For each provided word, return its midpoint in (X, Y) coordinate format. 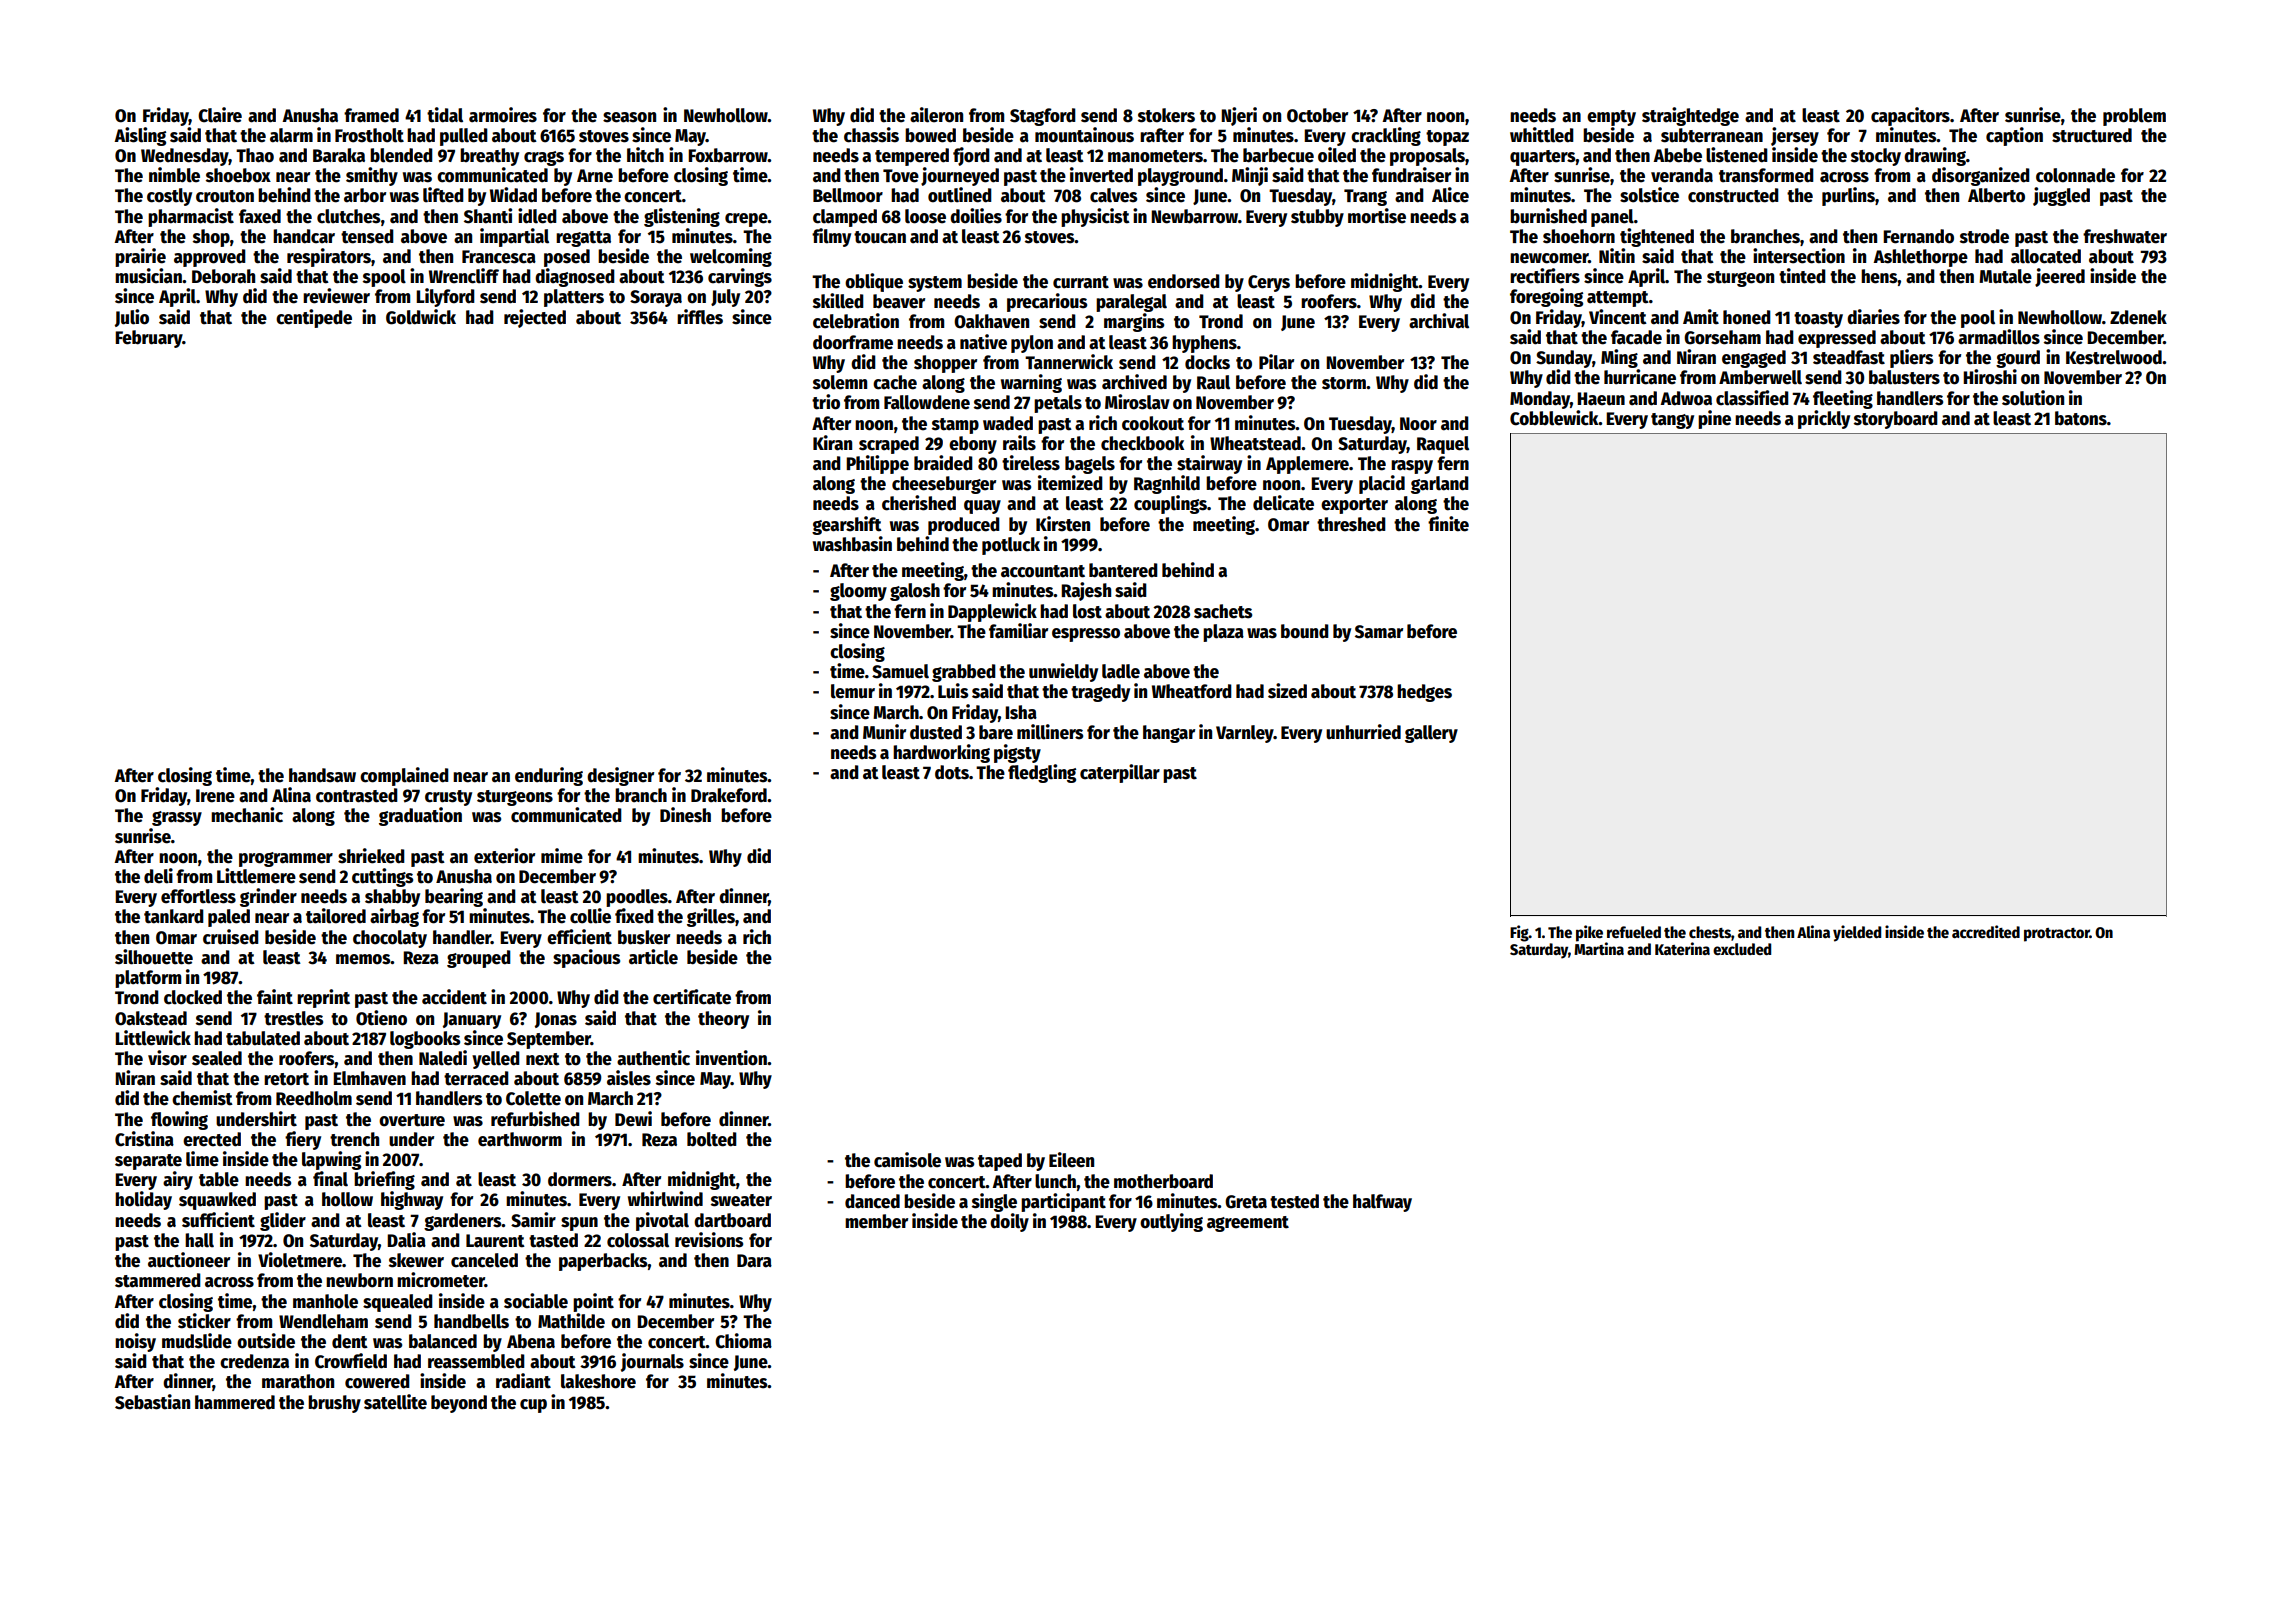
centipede (314, 318)
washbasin (852, 544)
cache (895, 382)
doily (1009, 1222)
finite (1448, 524)
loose (925, 216)
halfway (1382, 1203)
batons (2081, 418)
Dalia (406, 1240)
